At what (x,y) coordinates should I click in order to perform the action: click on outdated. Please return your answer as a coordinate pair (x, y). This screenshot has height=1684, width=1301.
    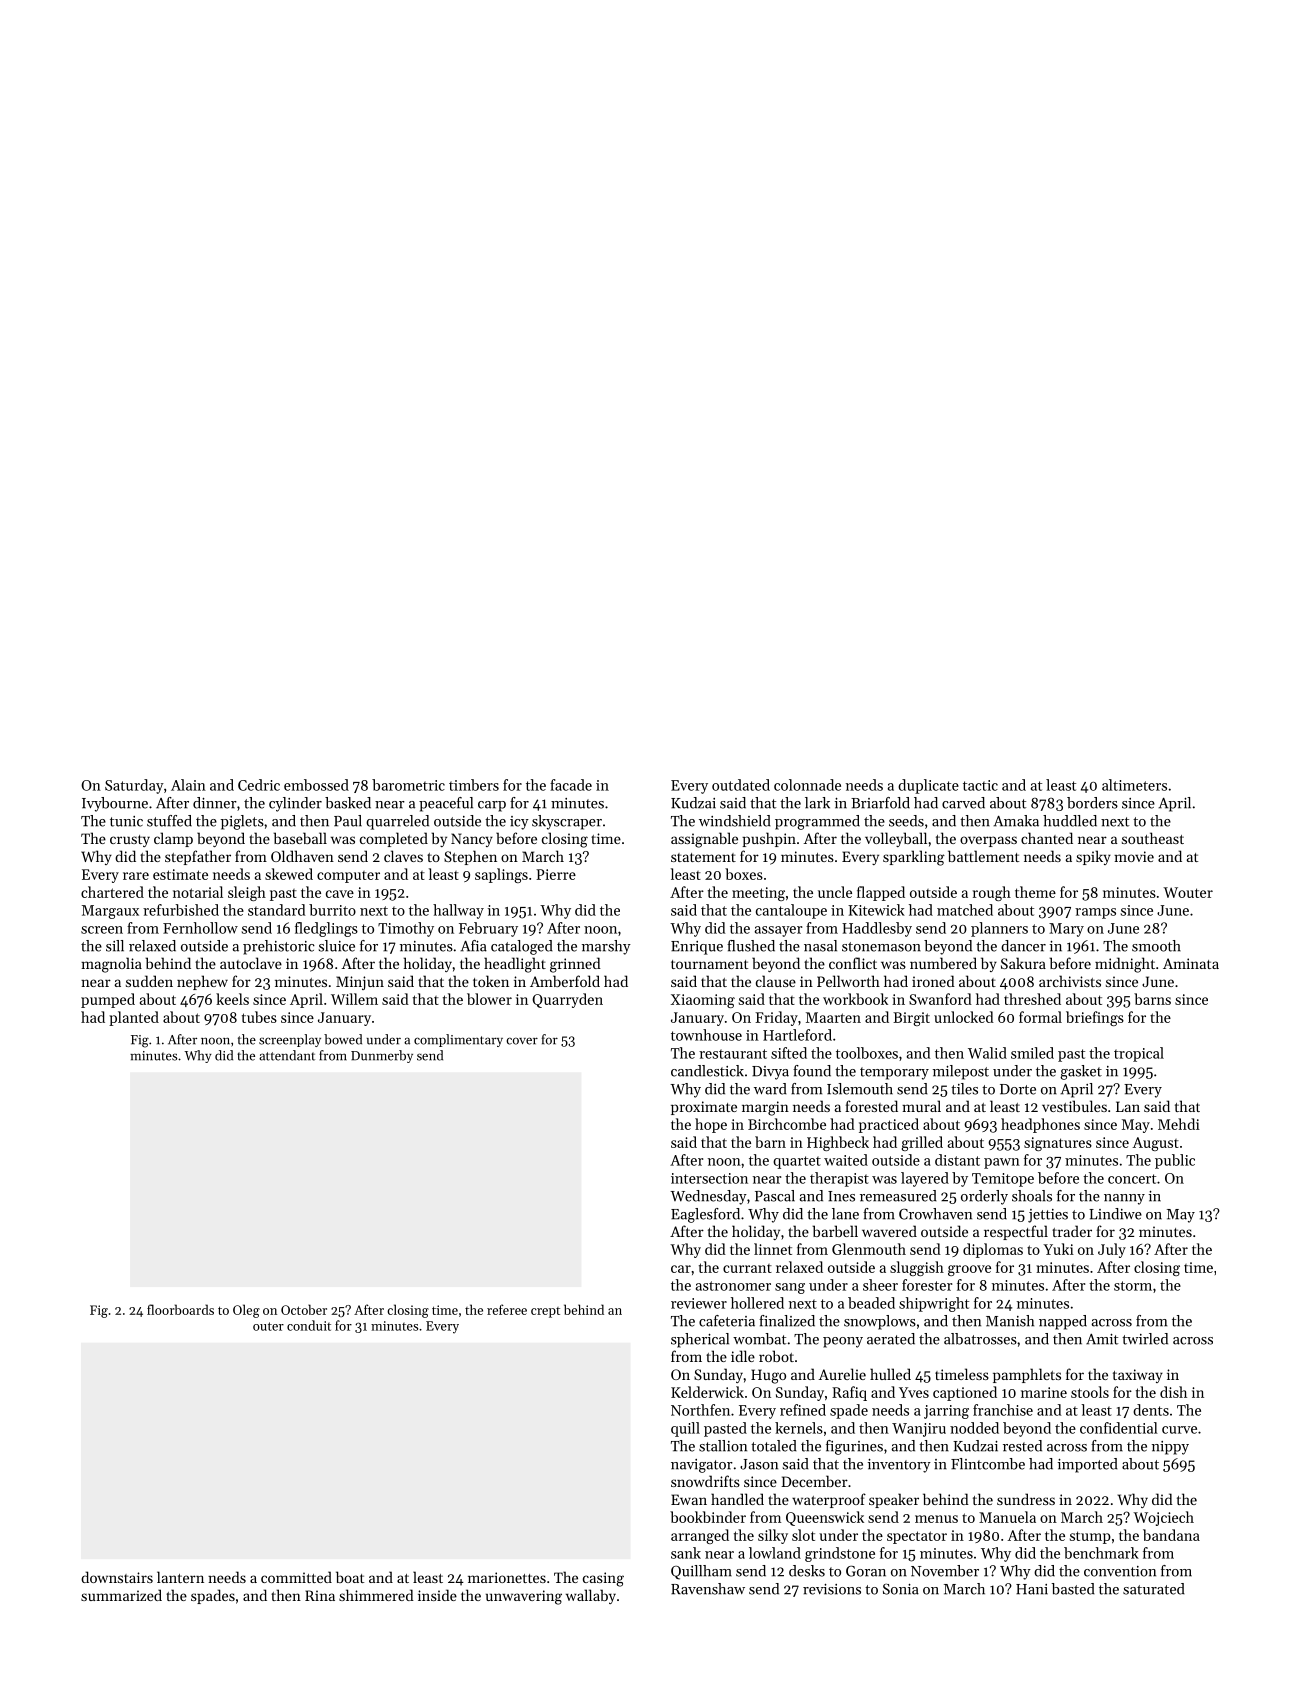
    Looking at the image, I should click on (741, 785).
